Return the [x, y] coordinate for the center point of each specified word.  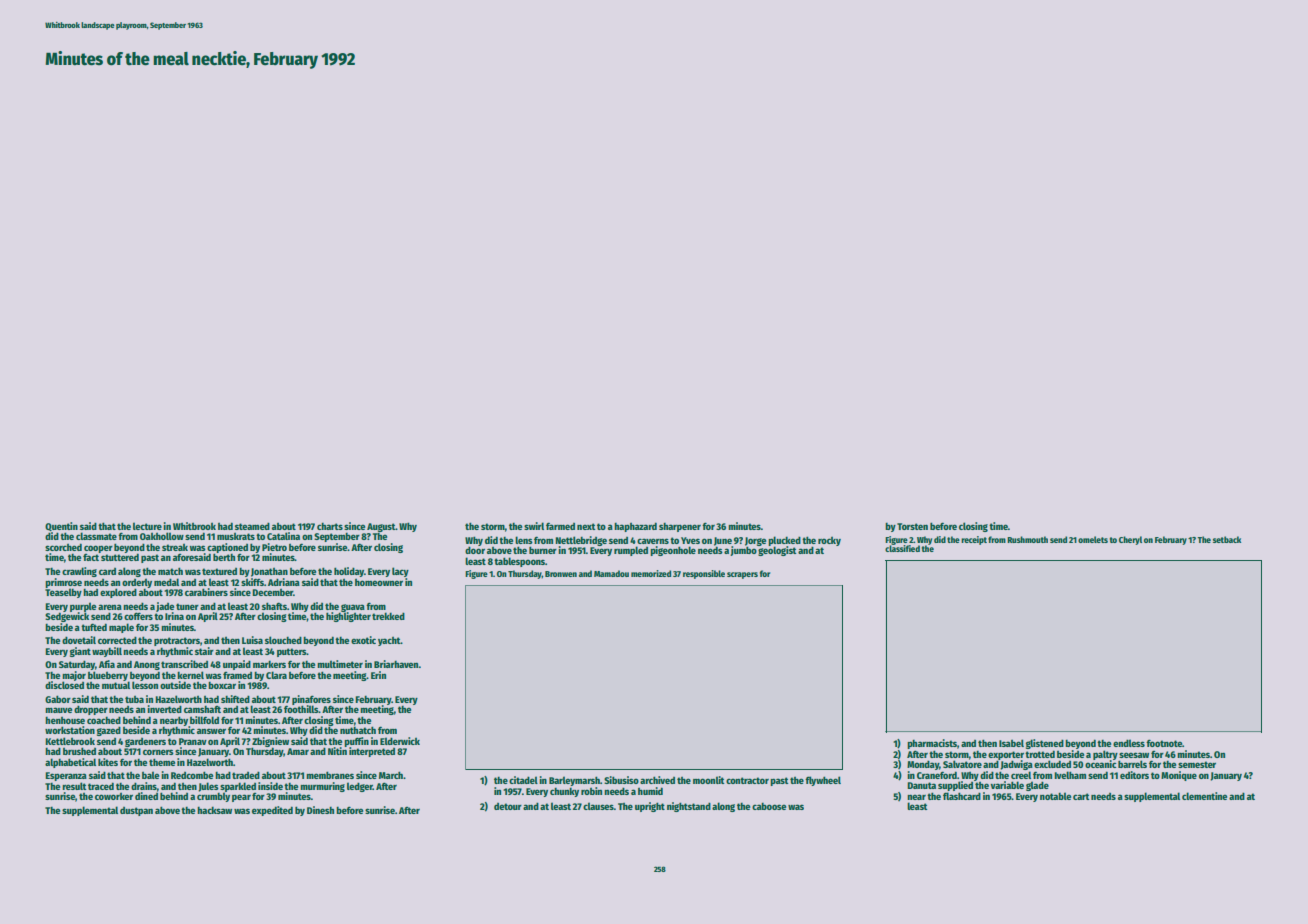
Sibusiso [621, 780]
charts [330, 526]
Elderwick [400, 741]
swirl [534, 526]
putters [292, 652]
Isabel [1011, 743]
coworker [114, 796]
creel [1021, 775]
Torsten [912, 526]
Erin [378, 675]
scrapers [742, 575]
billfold [204, 720]
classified [902, 548]
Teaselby [63, 593]
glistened [1045, 744]
